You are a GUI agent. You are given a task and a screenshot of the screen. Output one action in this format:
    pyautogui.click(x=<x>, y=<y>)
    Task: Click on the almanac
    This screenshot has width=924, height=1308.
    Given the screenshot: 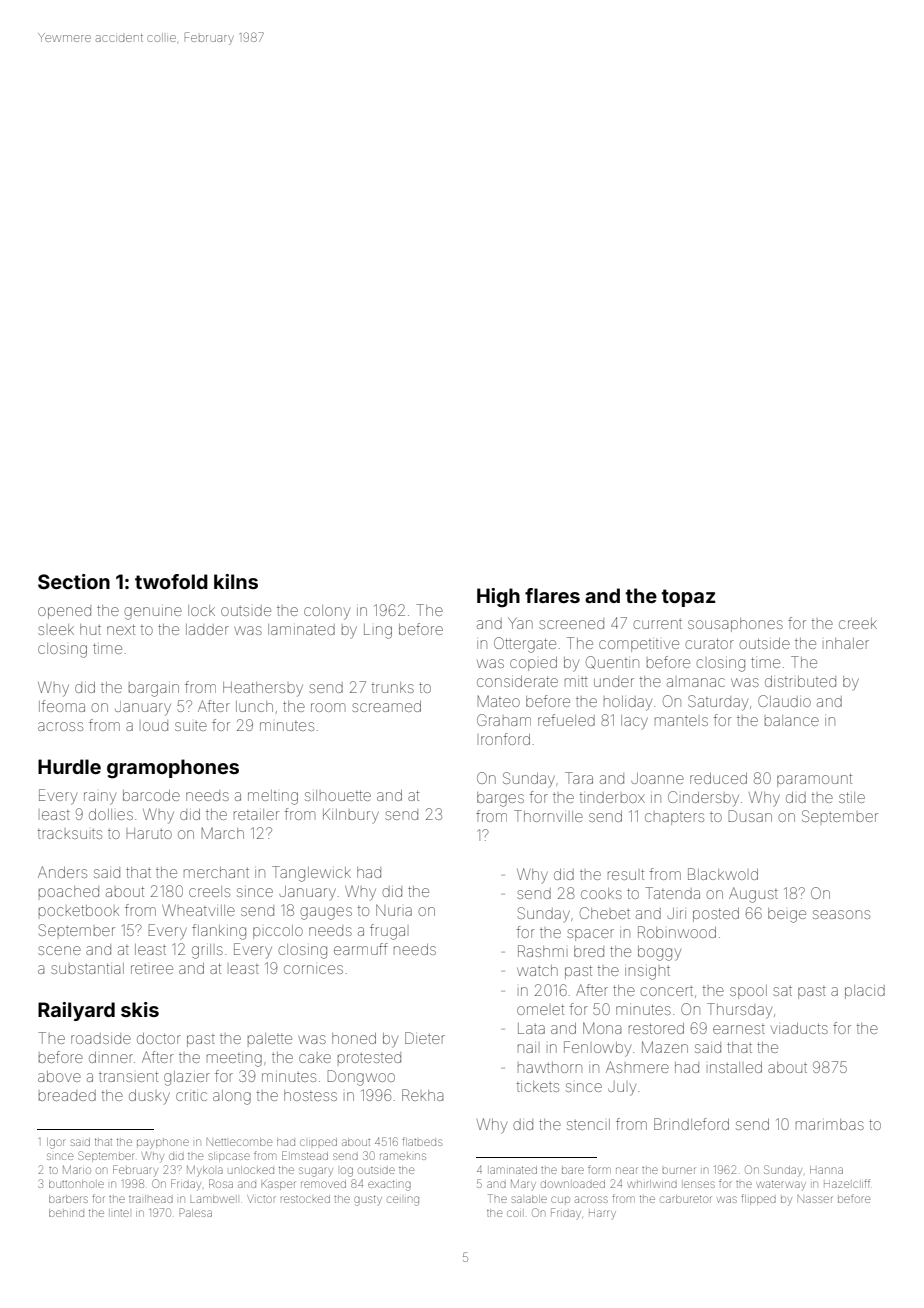 What is the action you would take?
    pyautogui.click(x=696, y=682)
